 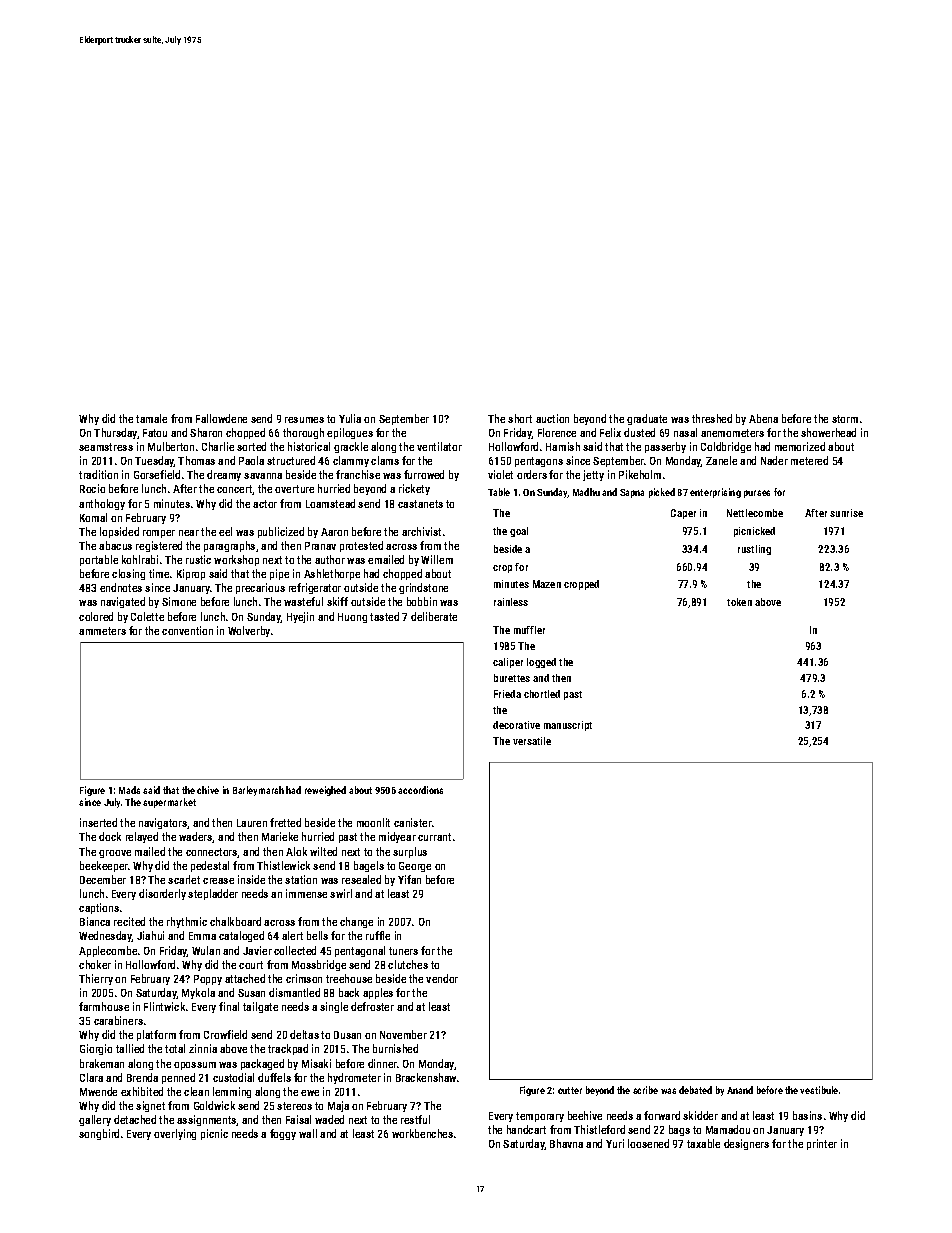 What do you see at coordinates (403, 951) in the page?
I see `tuners` at bounding box center [403, 951].
